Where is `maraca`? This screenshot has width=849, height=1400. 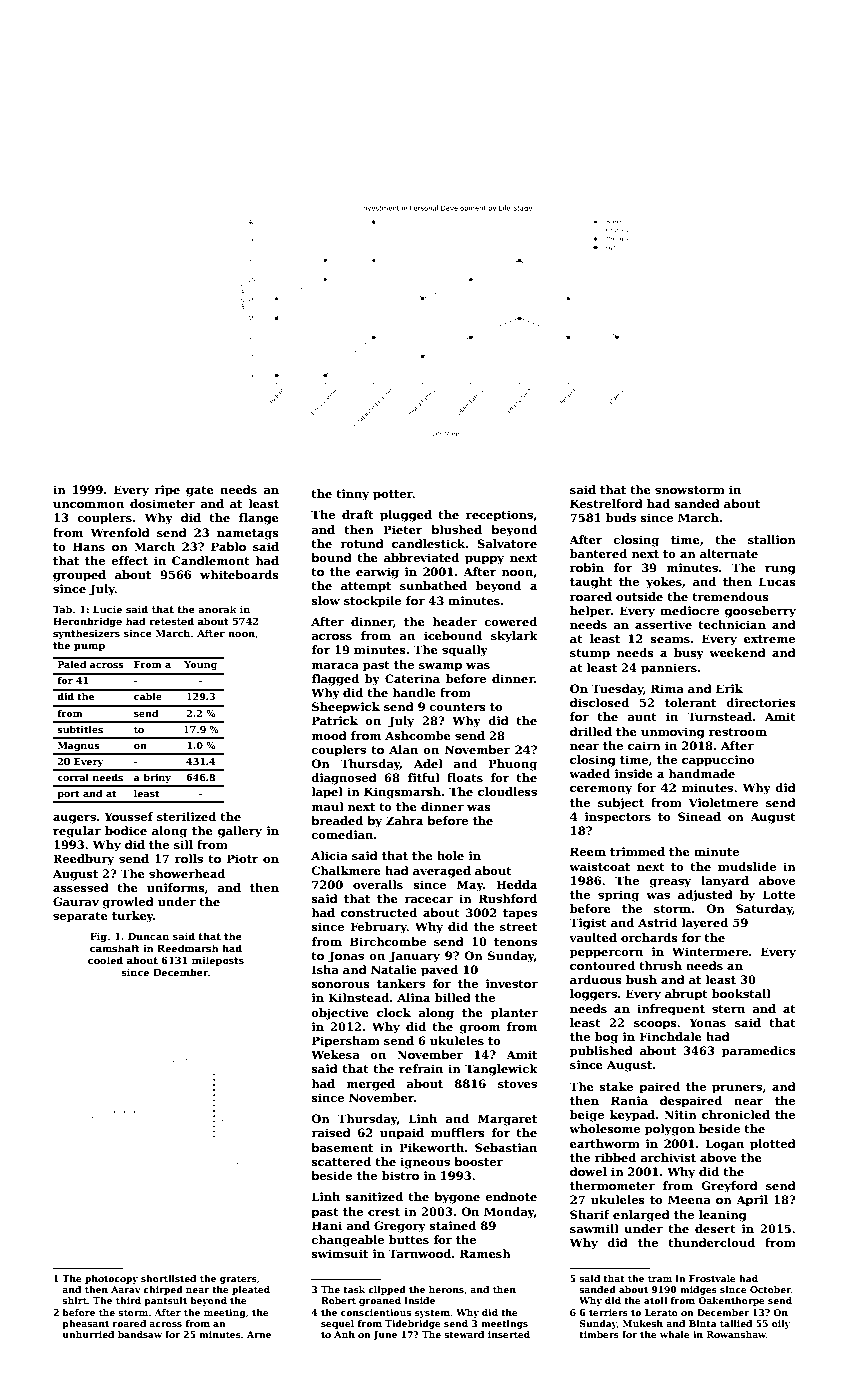 maraca is located at coordinates (335, 666).
